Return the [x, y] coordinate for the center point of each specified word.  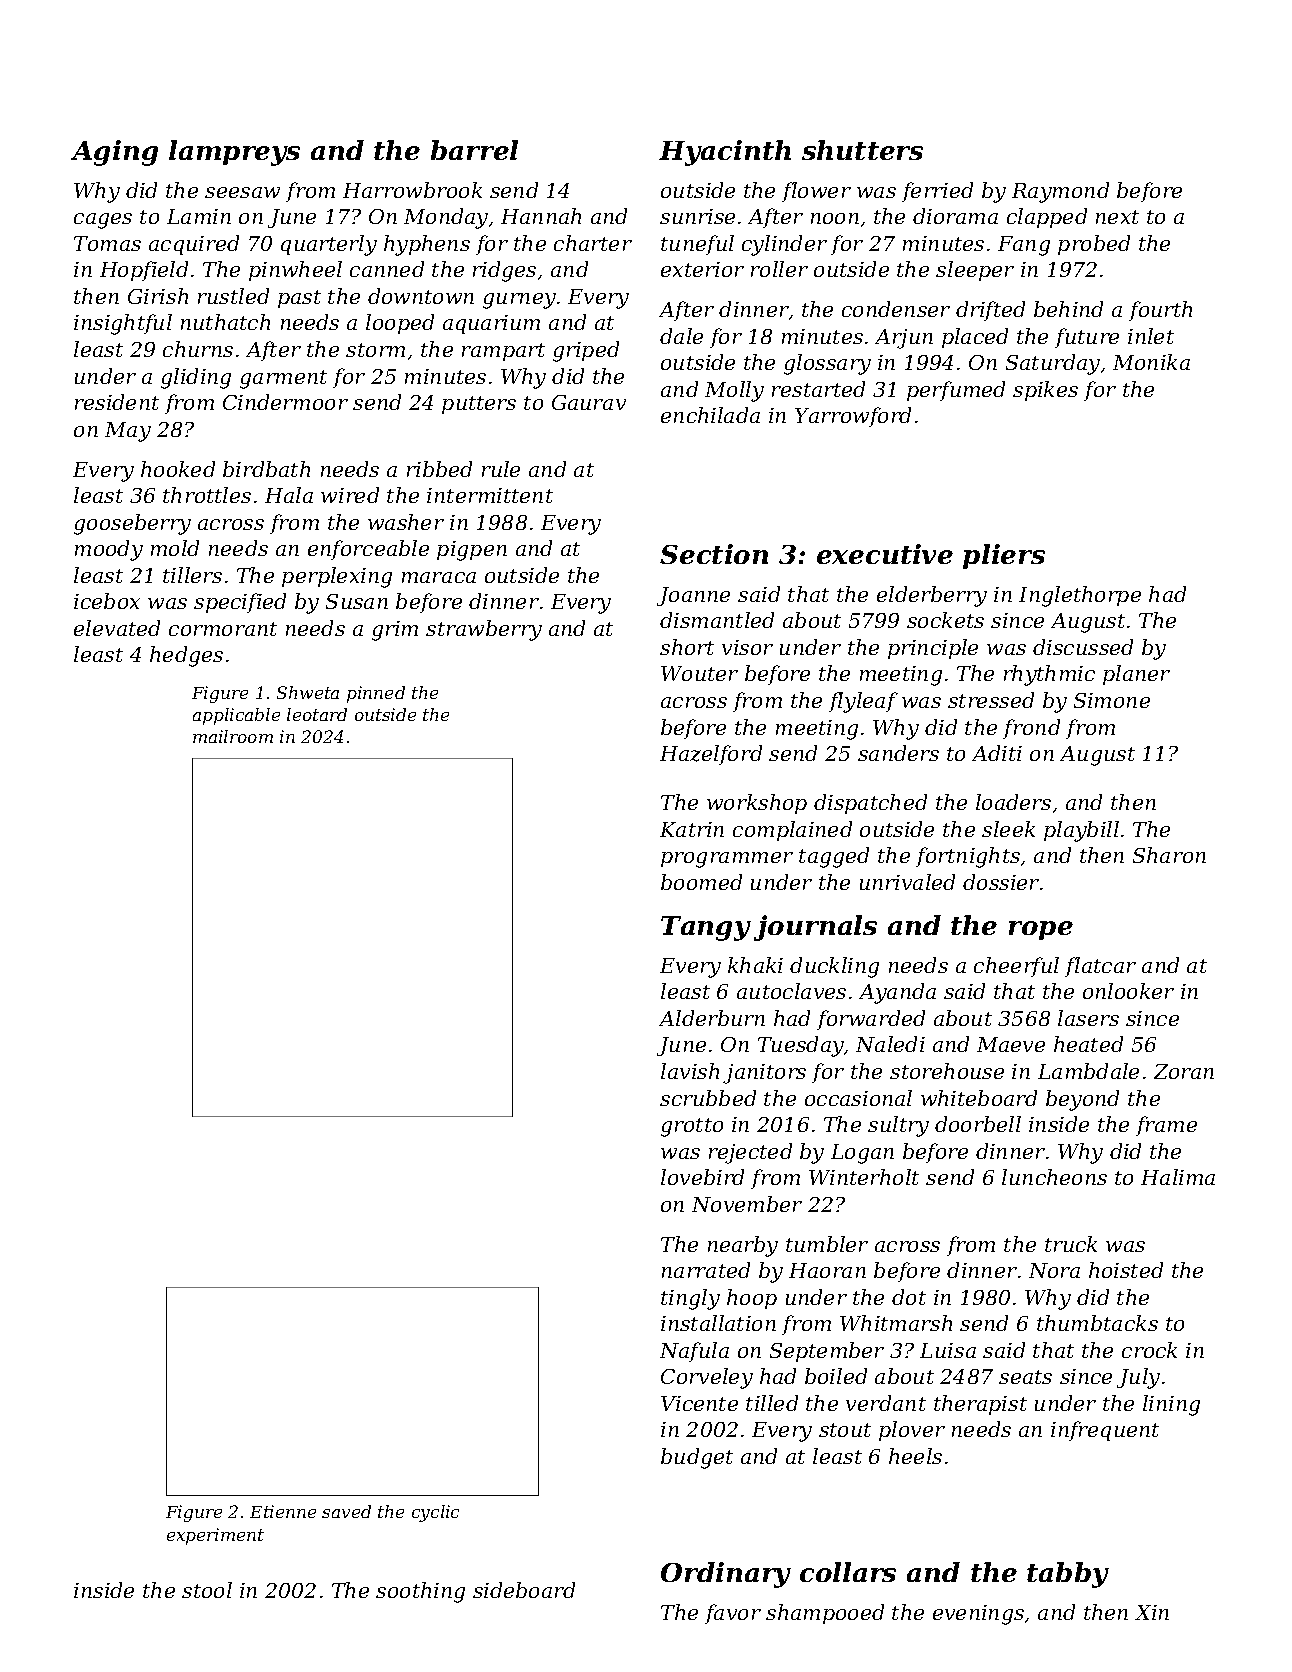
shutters [862, 150]
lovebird [702, 1177]
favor [733, 1614]
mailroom [233, 736]
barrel [474, 150]
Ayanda [897, 993]
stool [207, 1590]
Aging [114, 153]
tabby [1068, 1575]
